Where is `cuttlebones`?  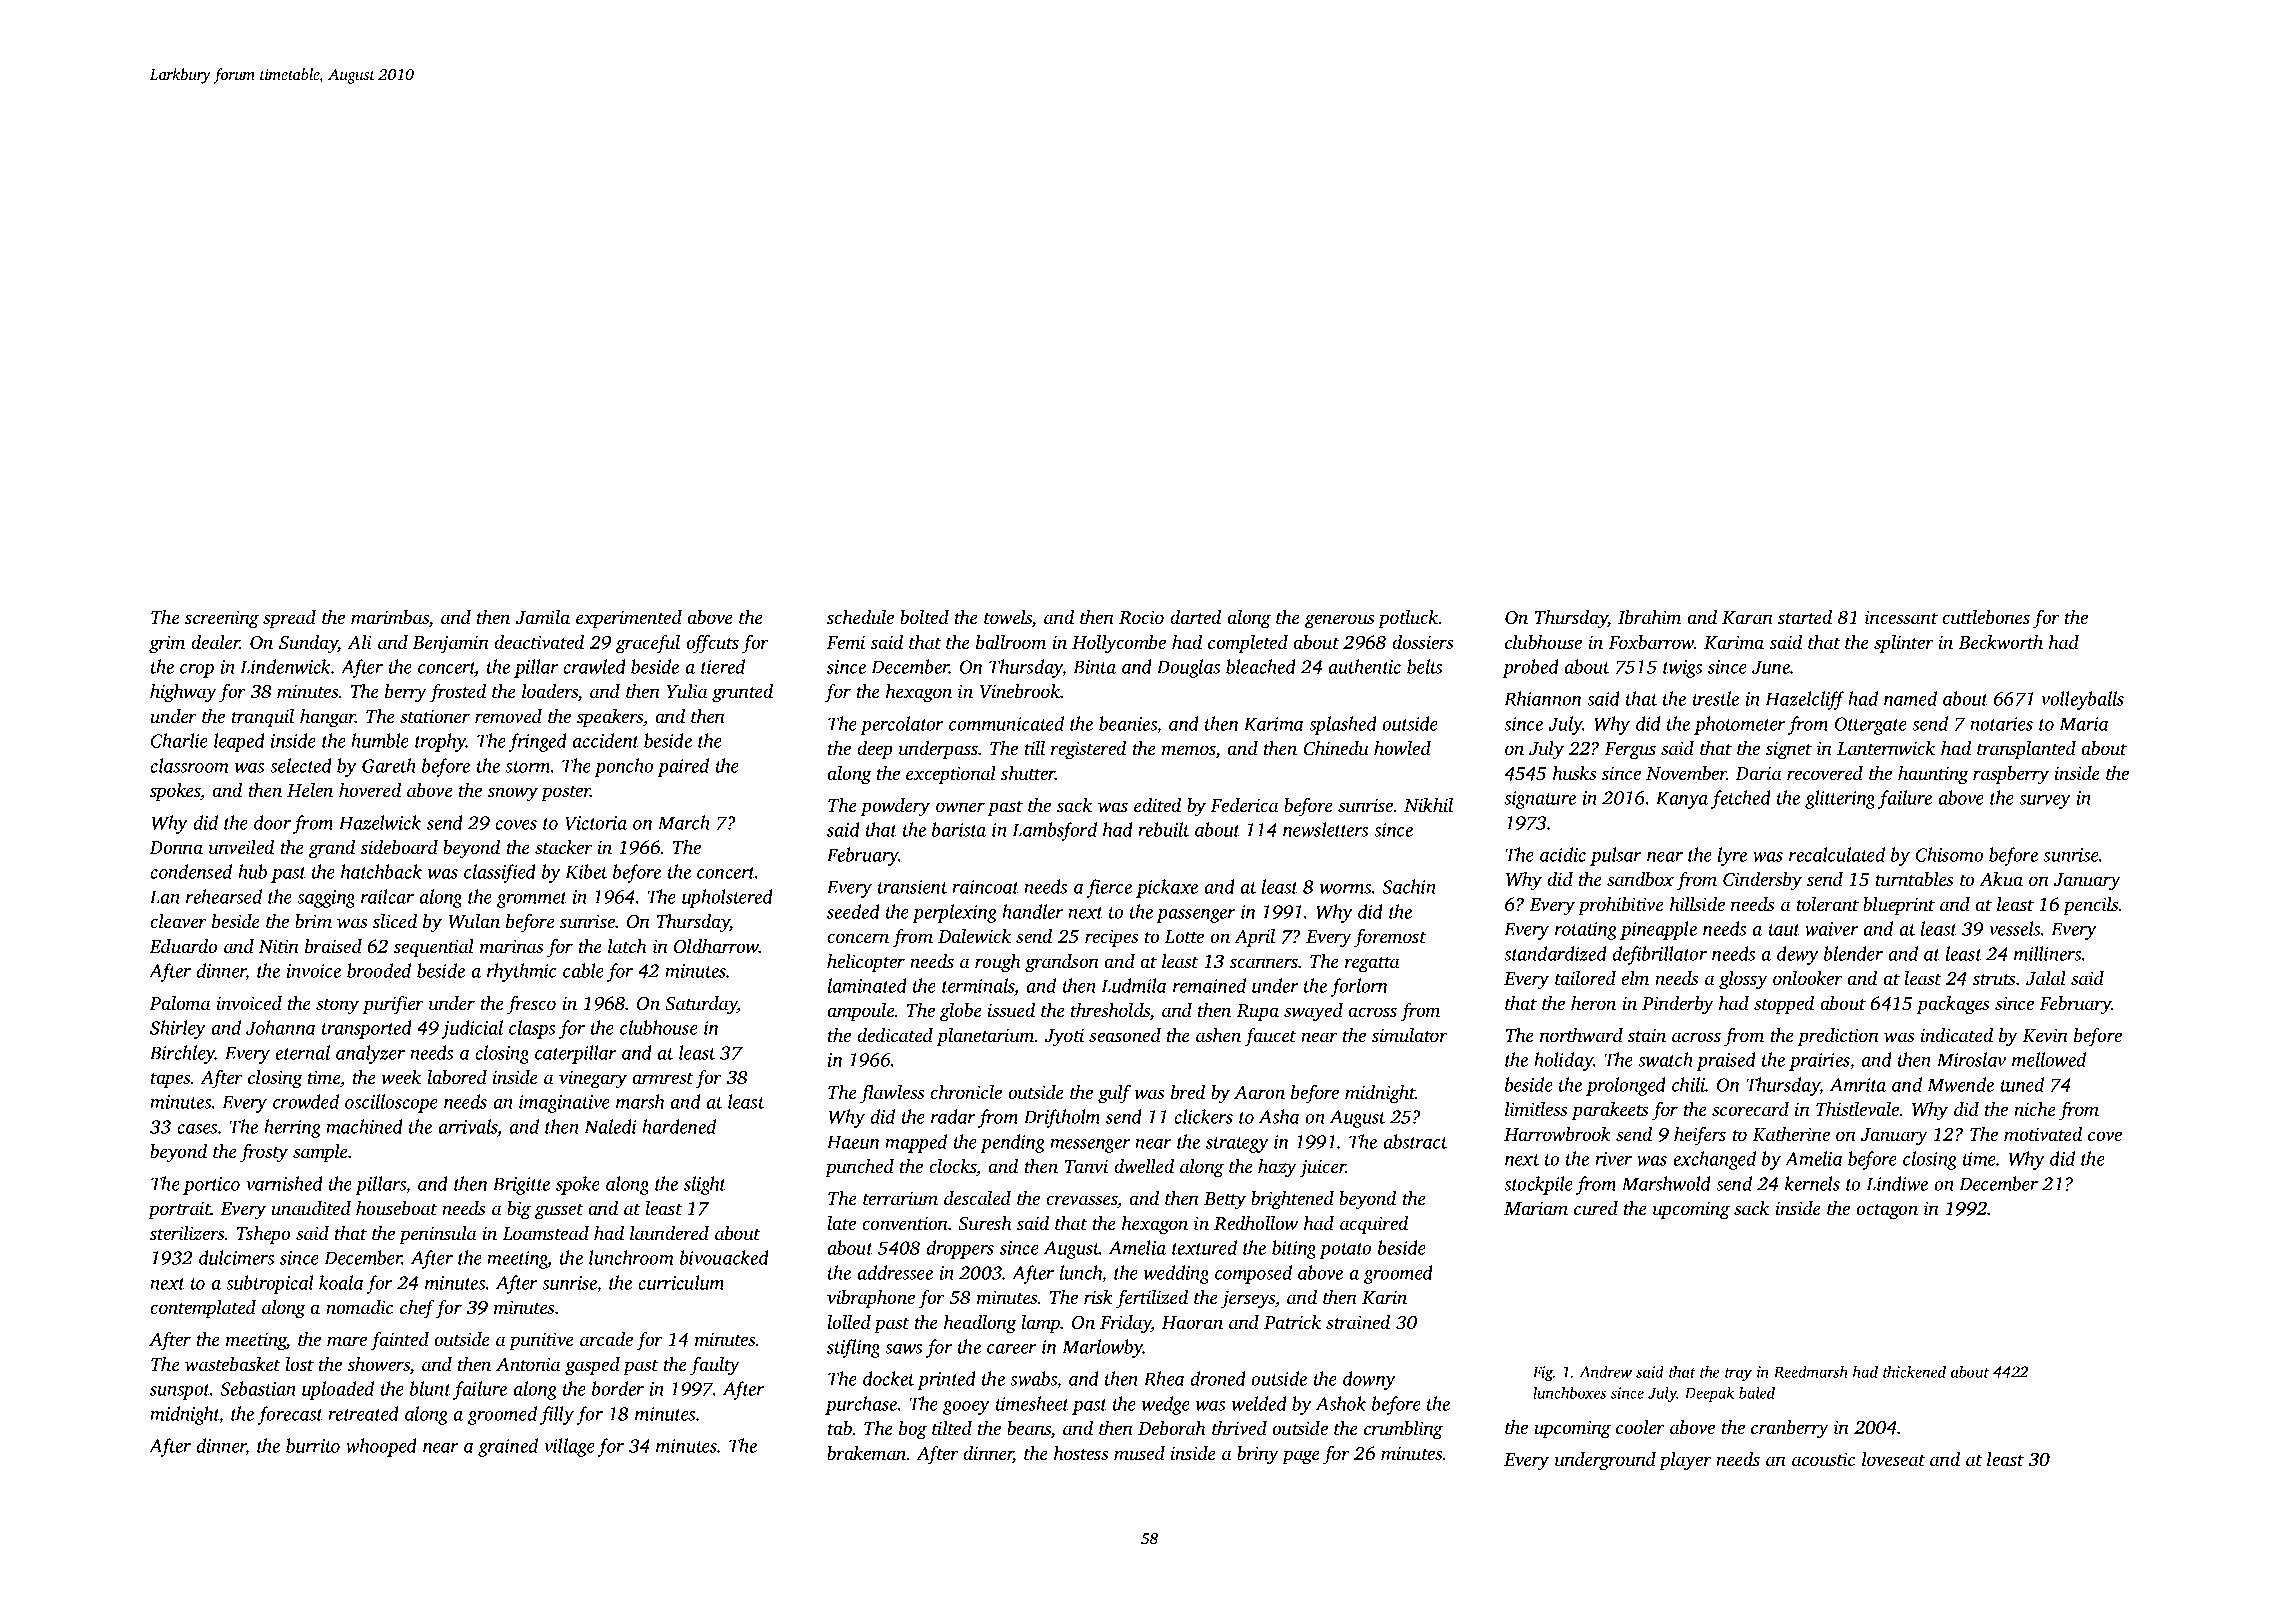 cuttlebones is located at coordinates (1986, 617).
